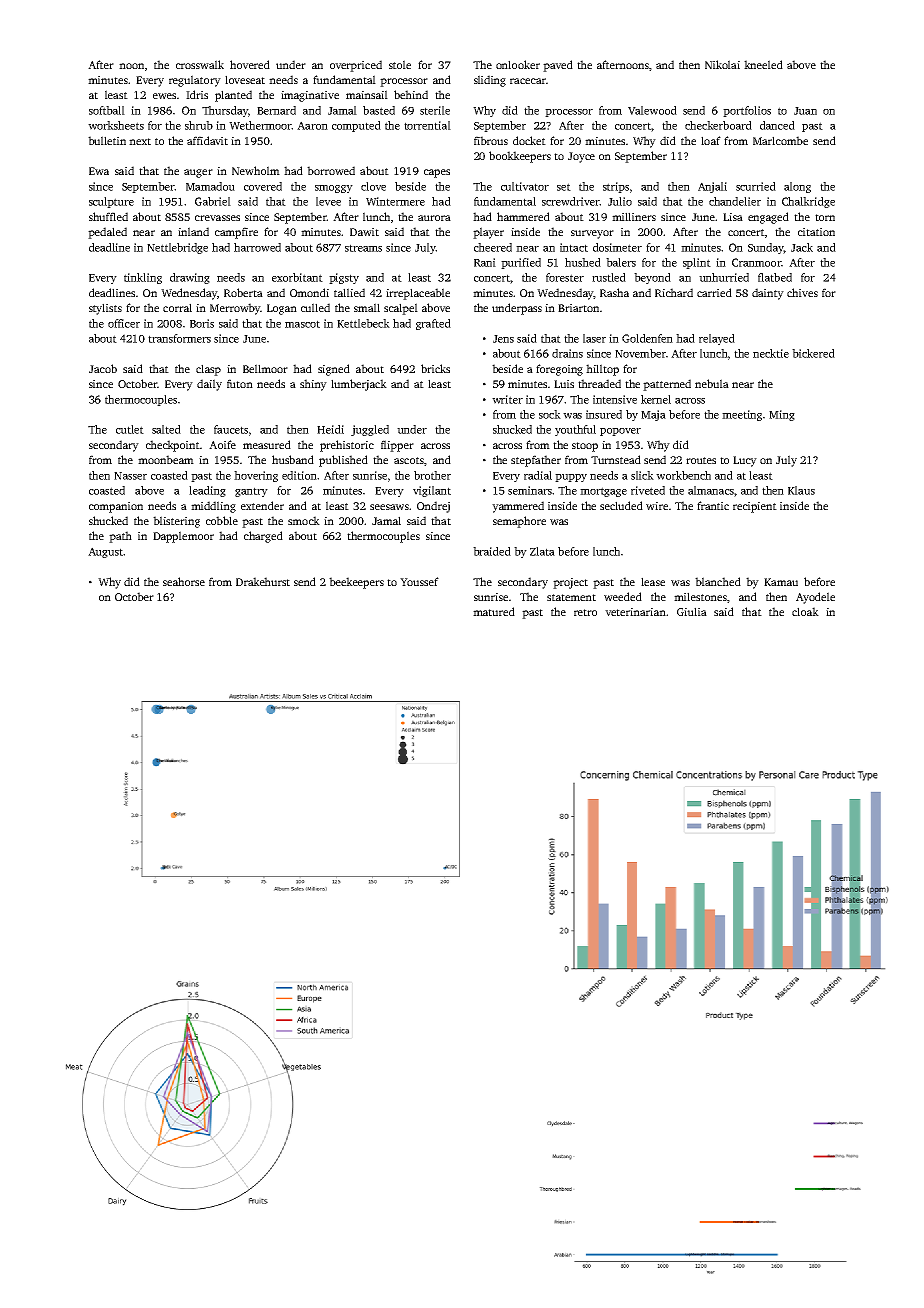 Image resolution: width=924 pixels, height=1308 pixels. Describe the element at coordinates (713, 505) in the page. I see `frantic` at that location.
